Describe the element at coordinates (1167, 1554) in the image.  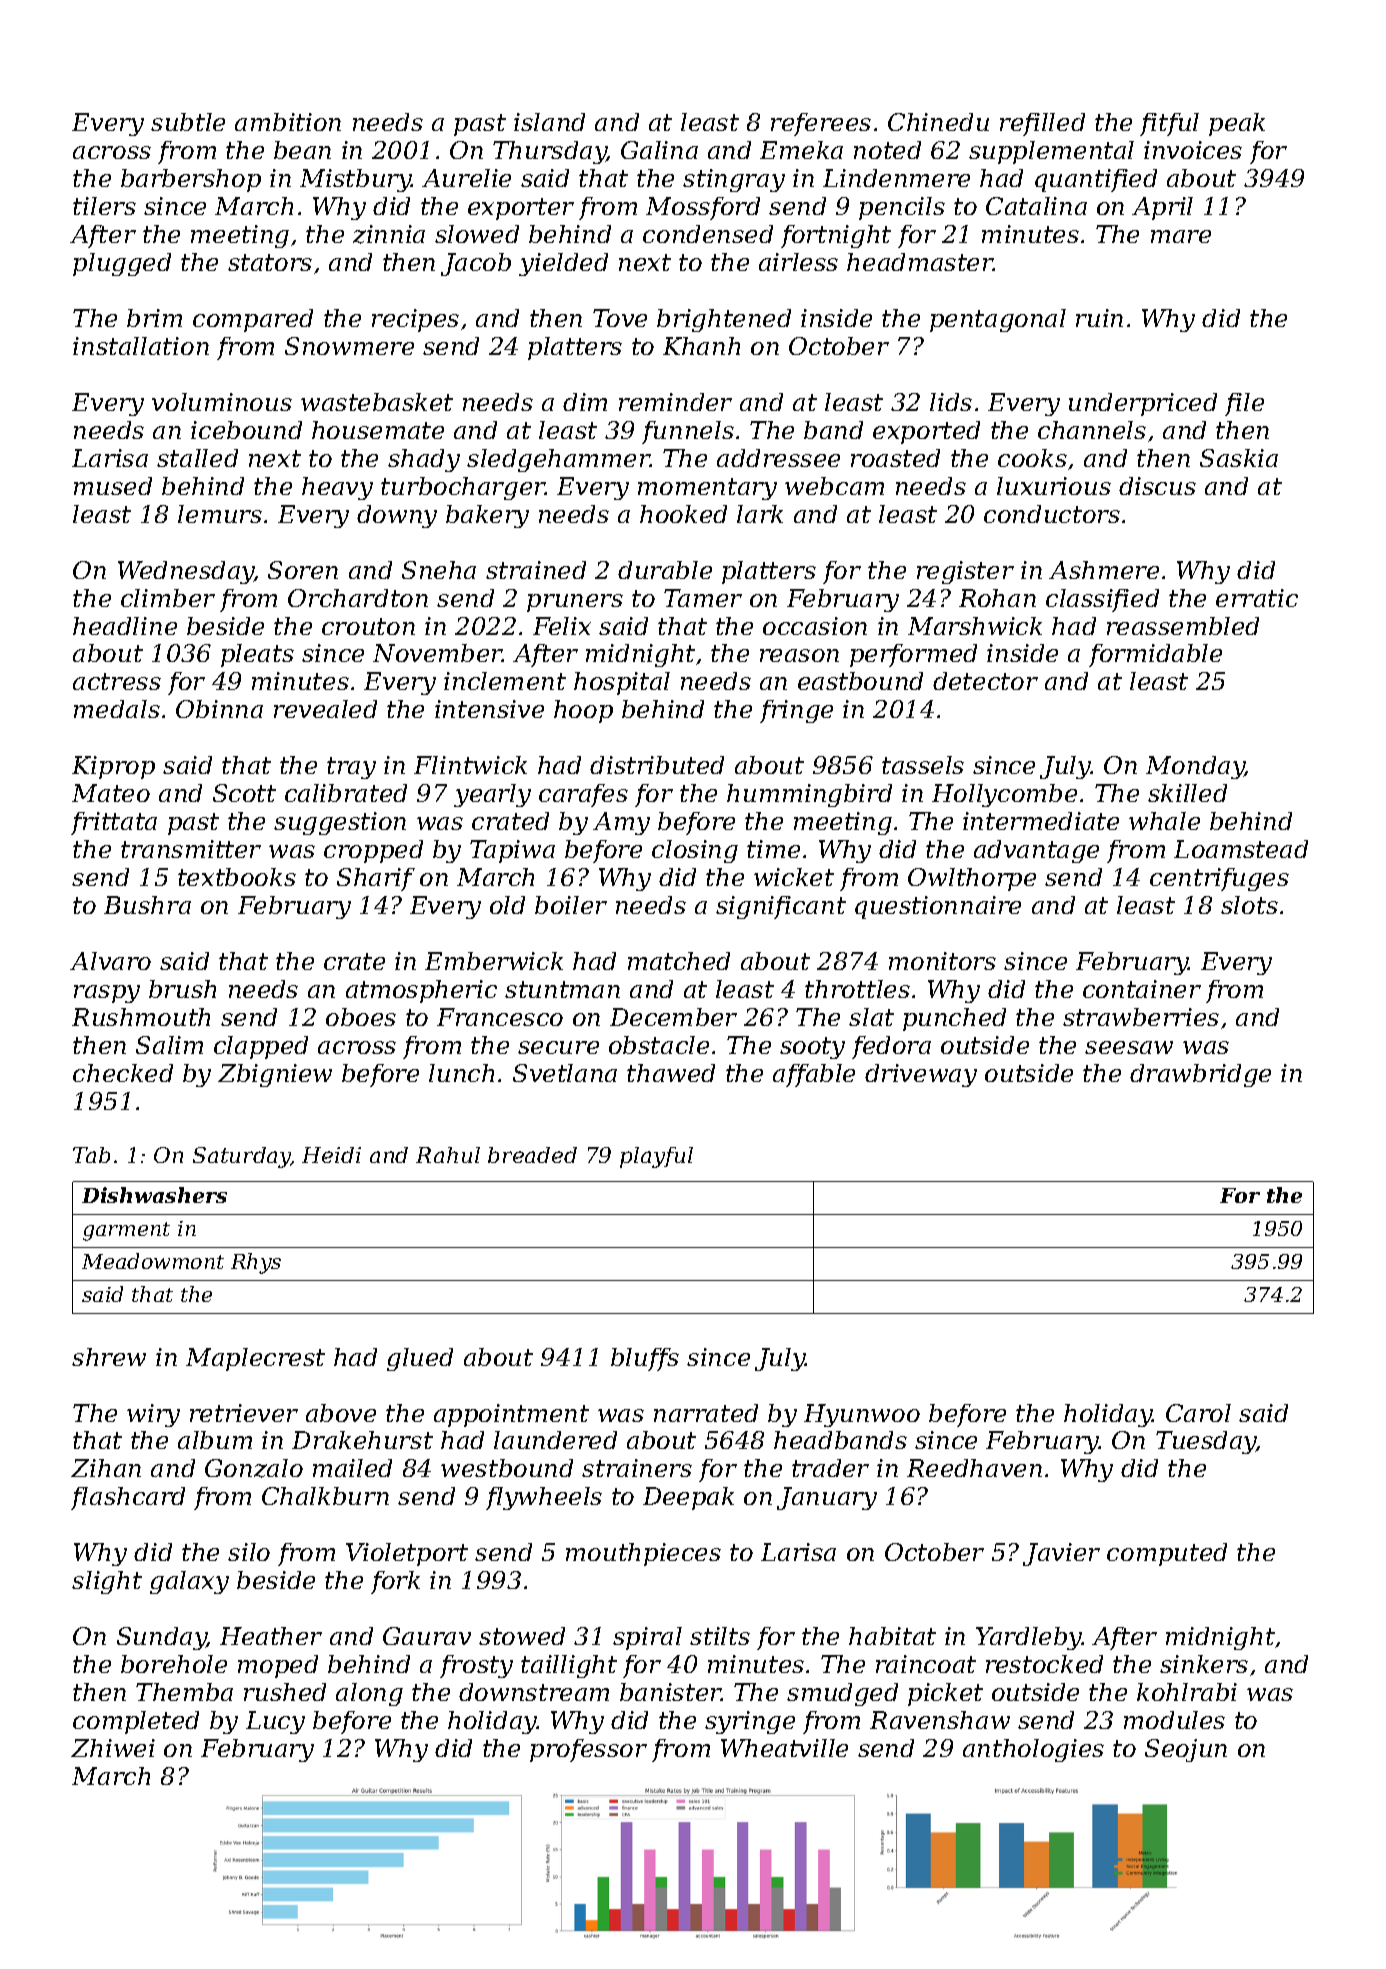
I see `computed` at that location.
